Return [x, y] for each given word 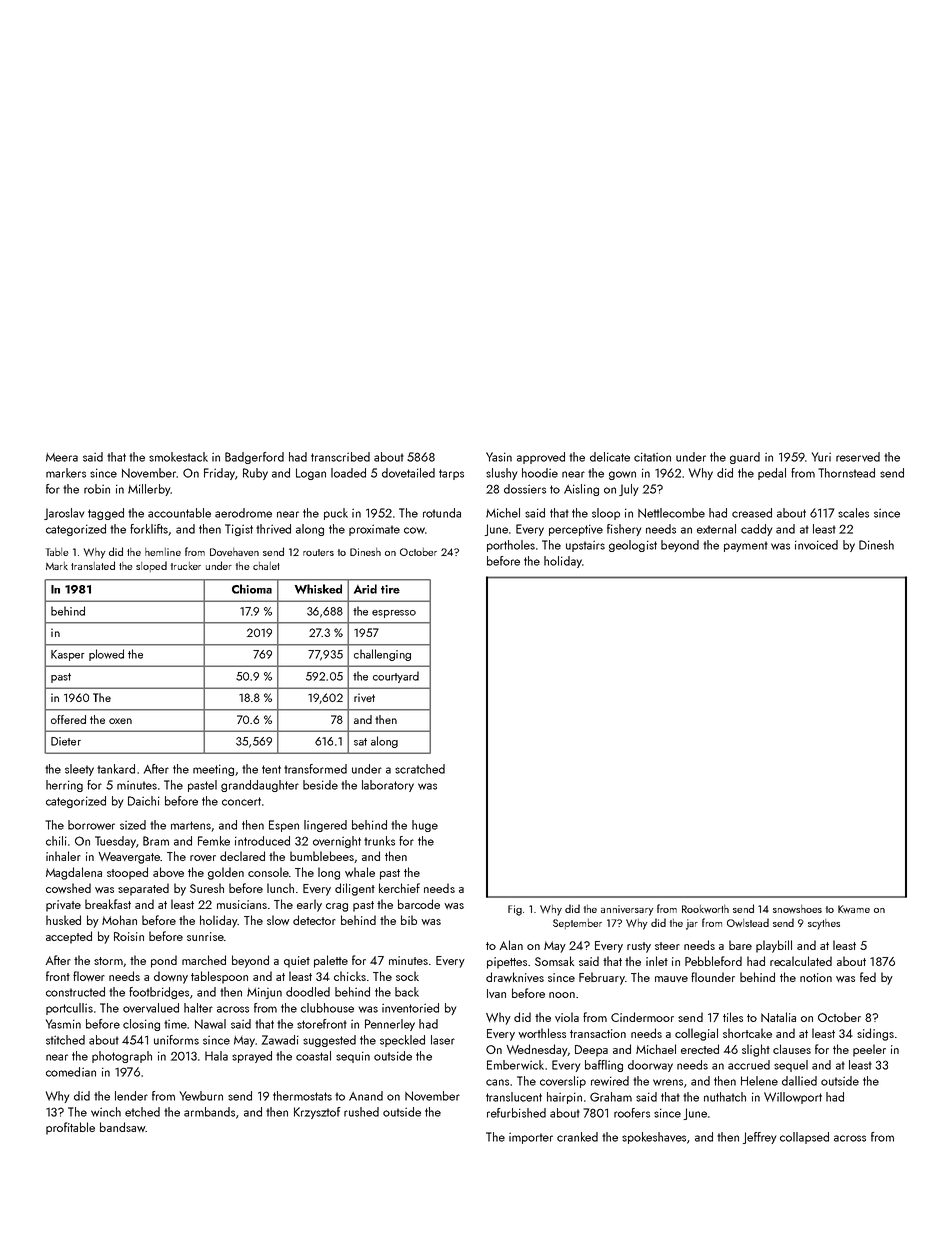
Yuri [821, 457]
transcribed [340, 457]
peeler [869, 1050]
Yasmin [63, 1024]
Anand [366, 1096]
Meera [62, 457]
